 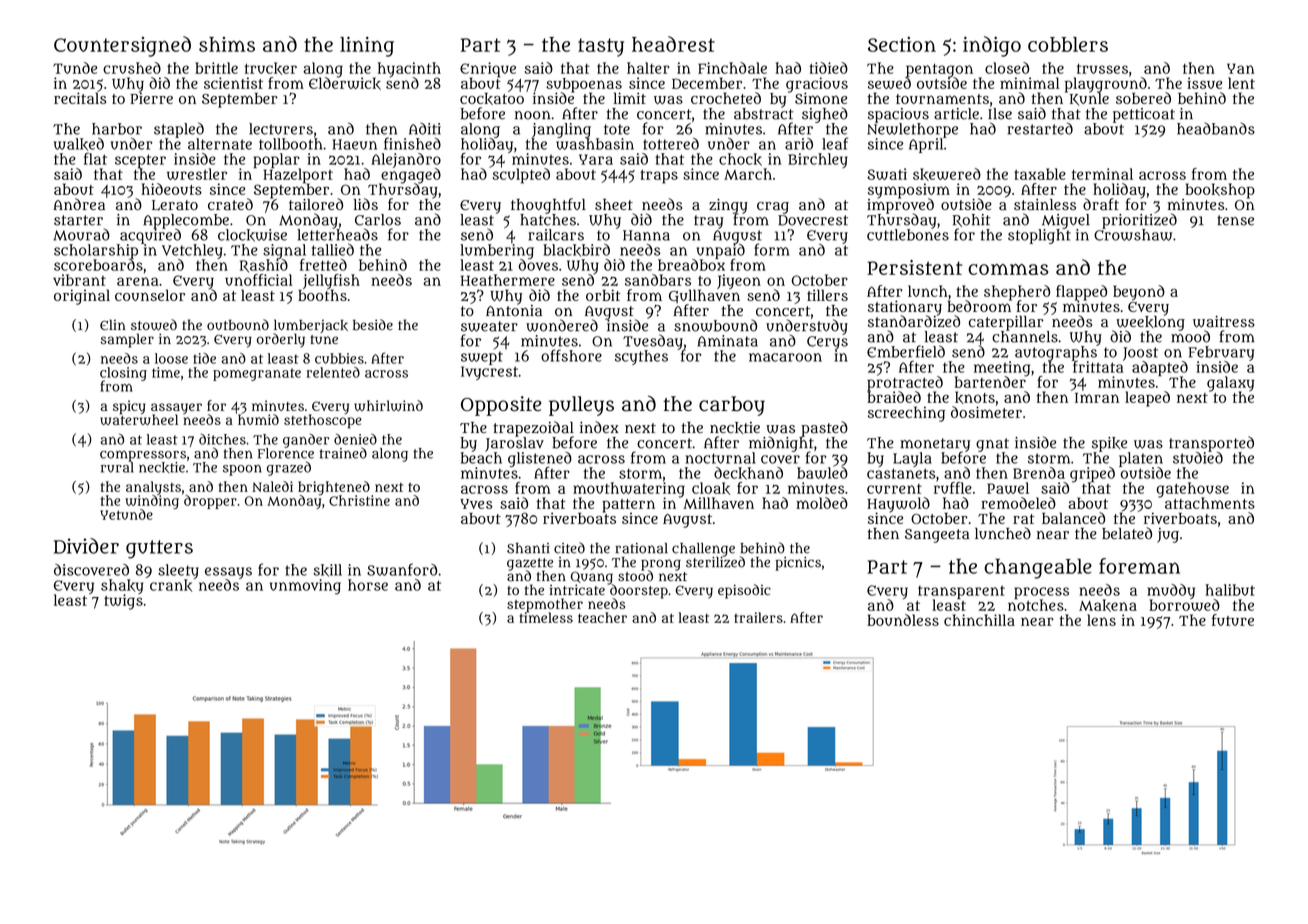 I want to click on Swanford, so click(x=402, y=569).
